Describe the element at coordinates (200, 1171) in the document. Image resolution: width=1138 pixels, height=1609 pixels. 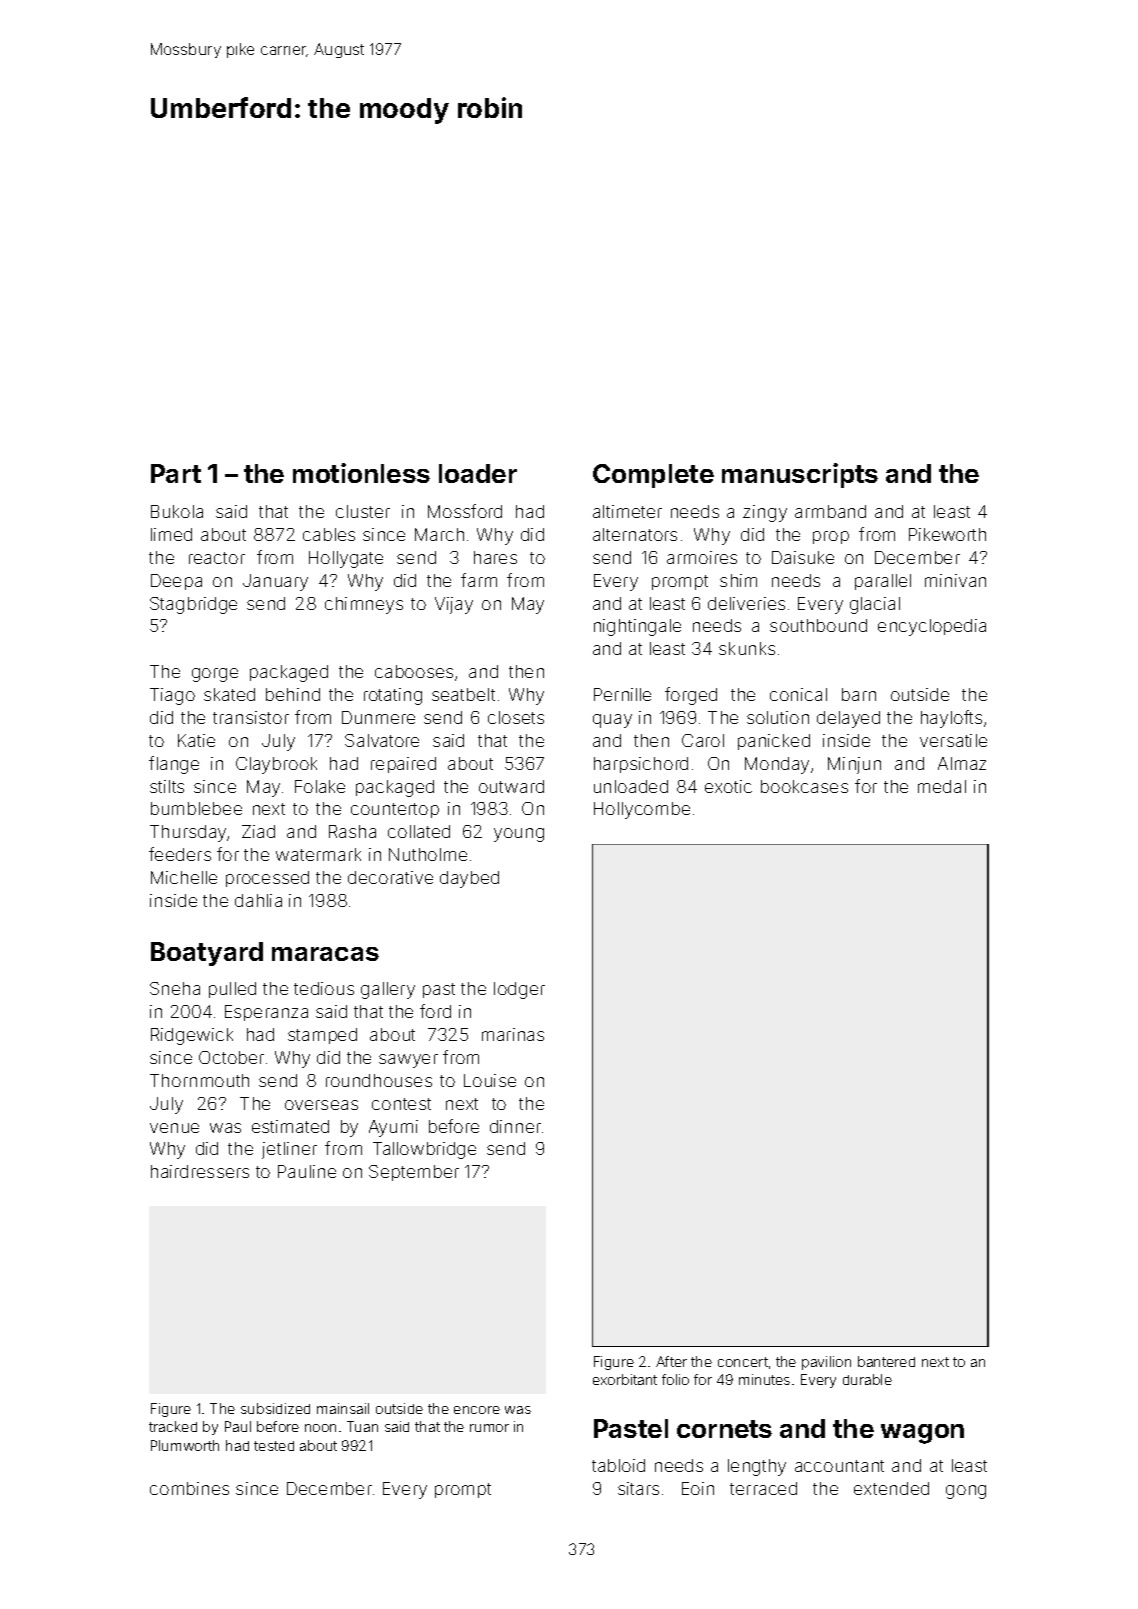
I see `hairdressers` at that location.
